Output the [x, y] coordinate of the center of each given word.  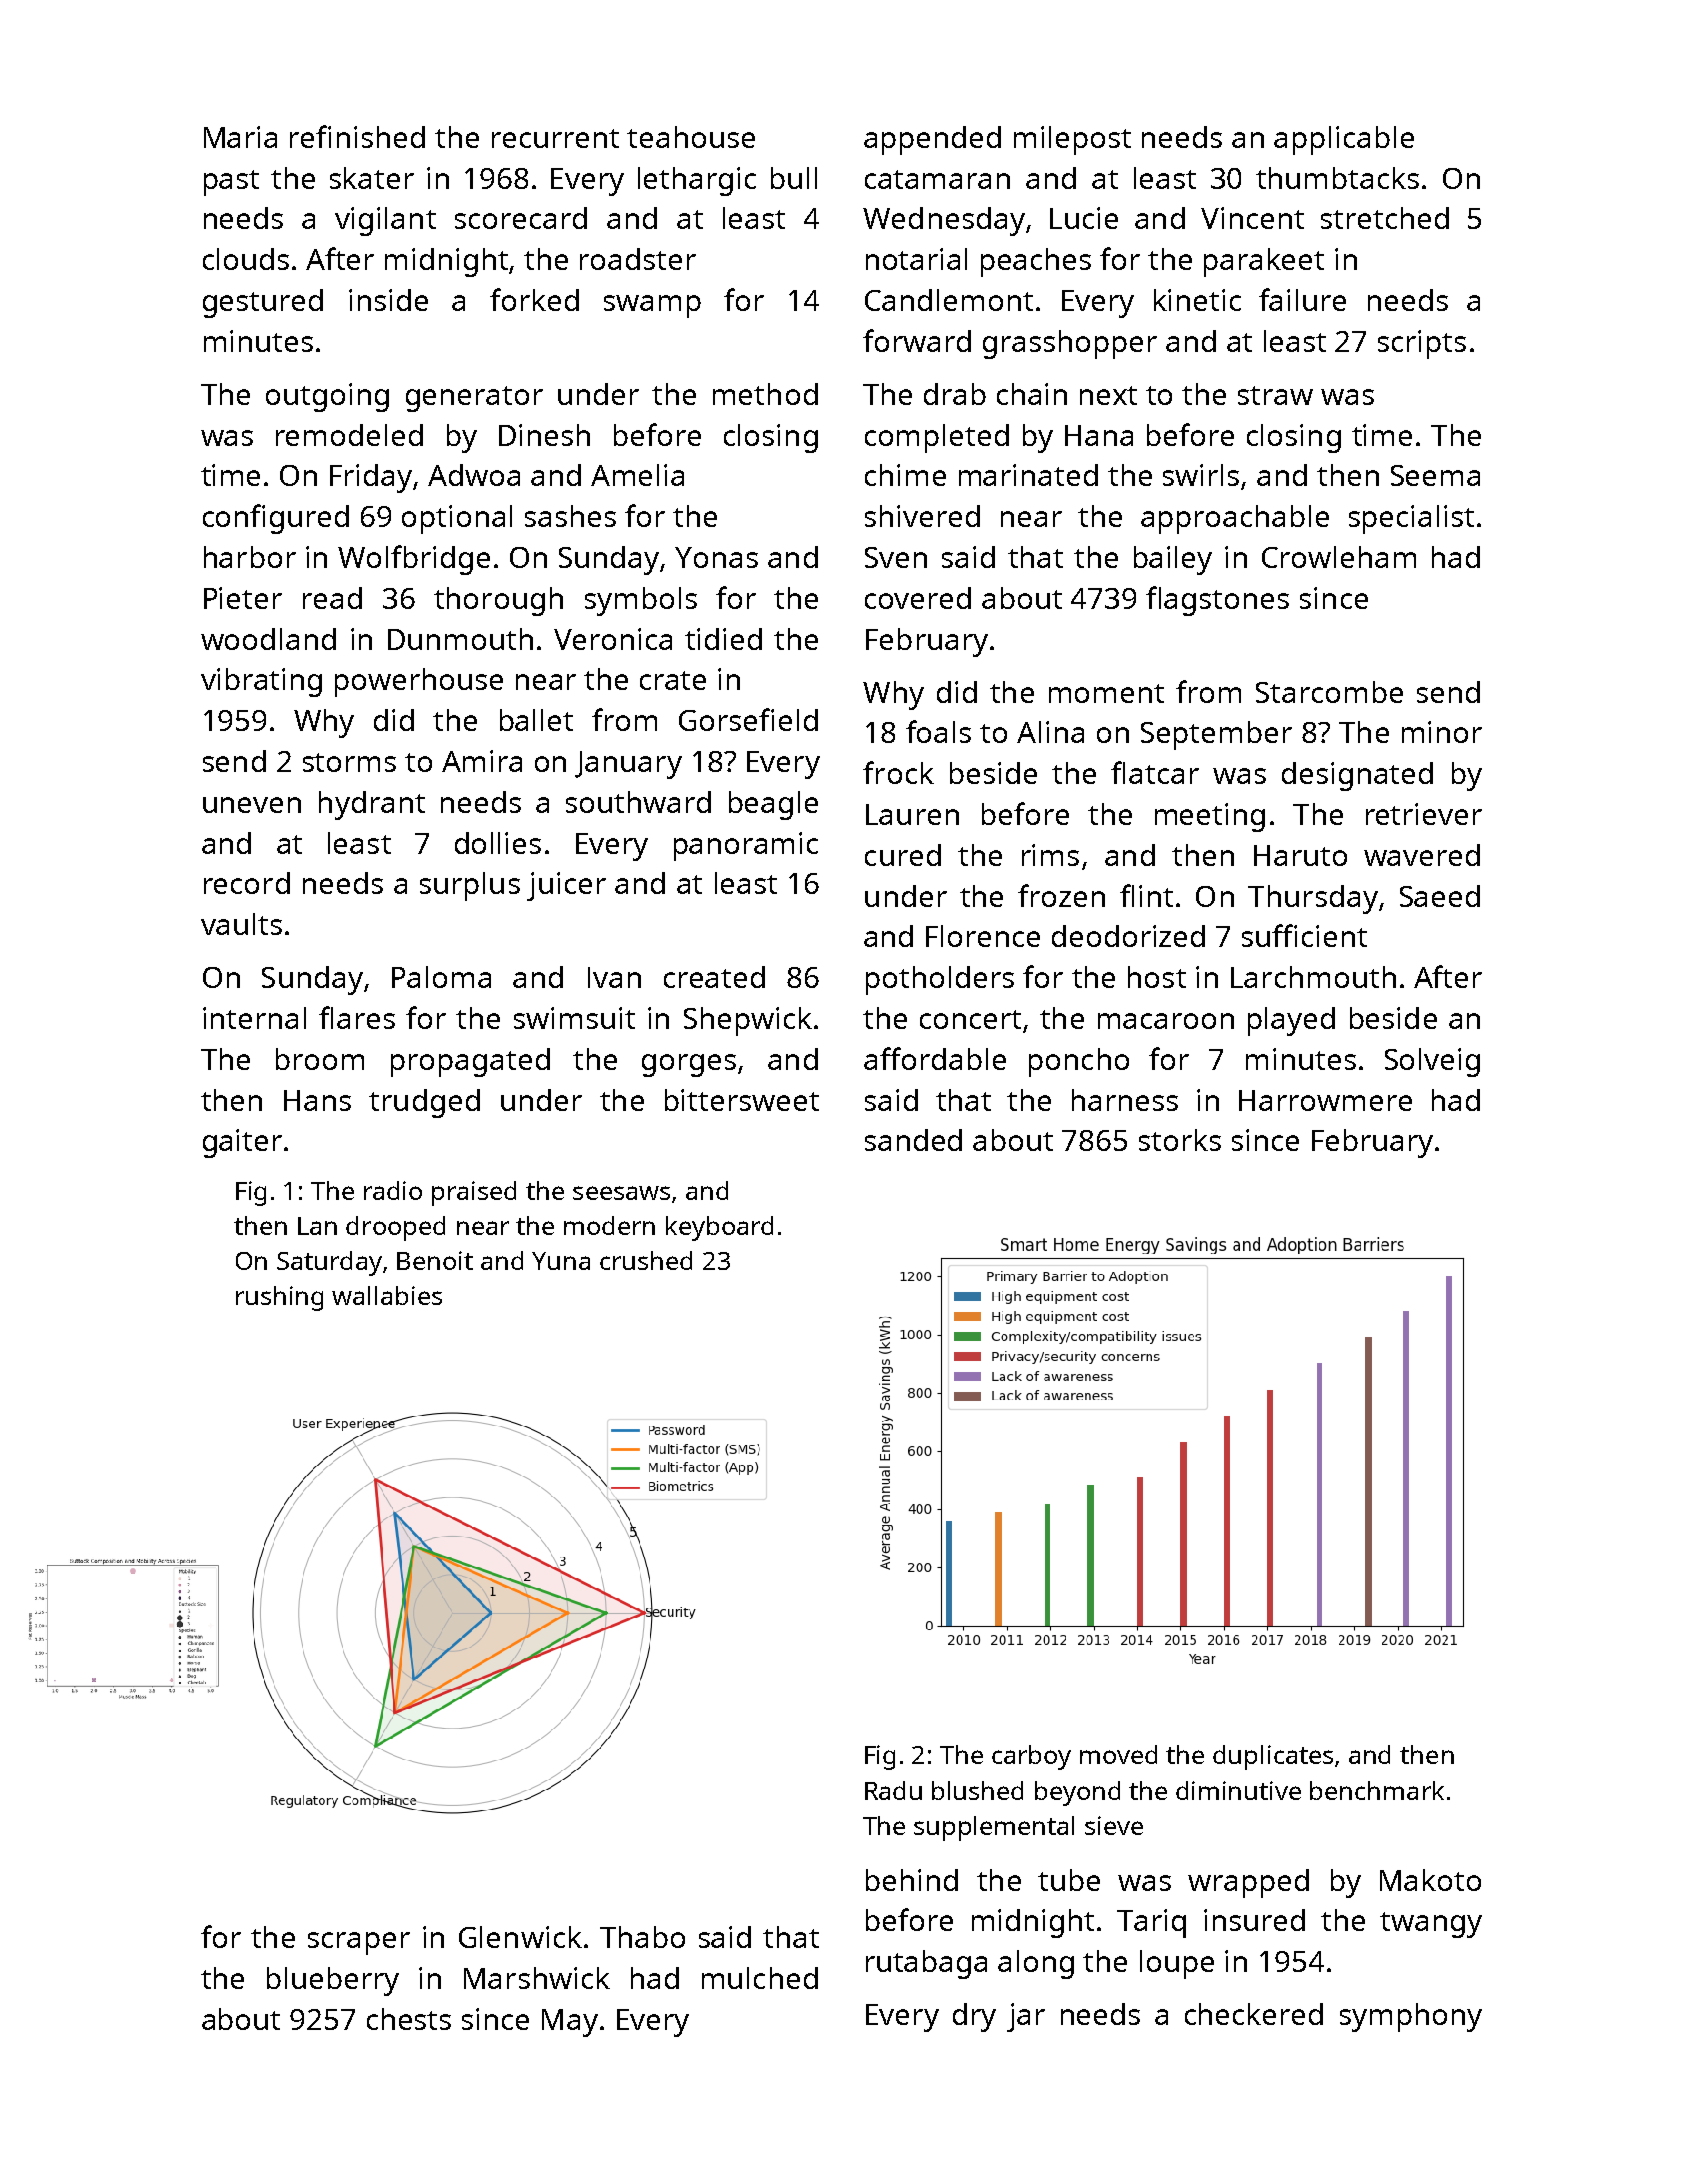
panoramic [746, 846]
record [247, 883]
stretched [1385, 218]
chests [409, 2019]
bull [794, 178]
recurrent [555, 138]
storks [1180, 1140]
